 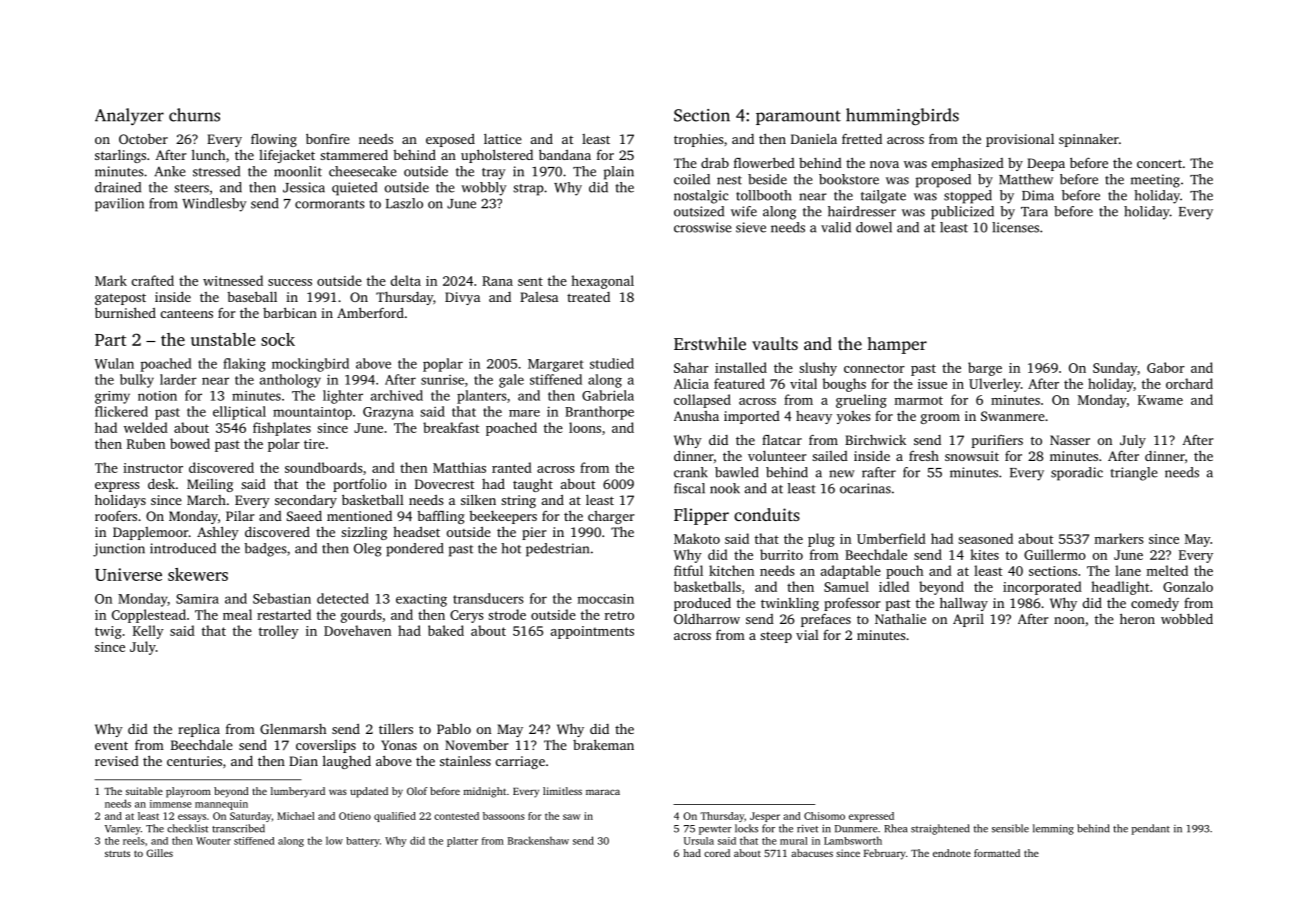 What do you see at coordinates (503, 139) in the image?
I see `lattice` at bounding box center [503, 139].
